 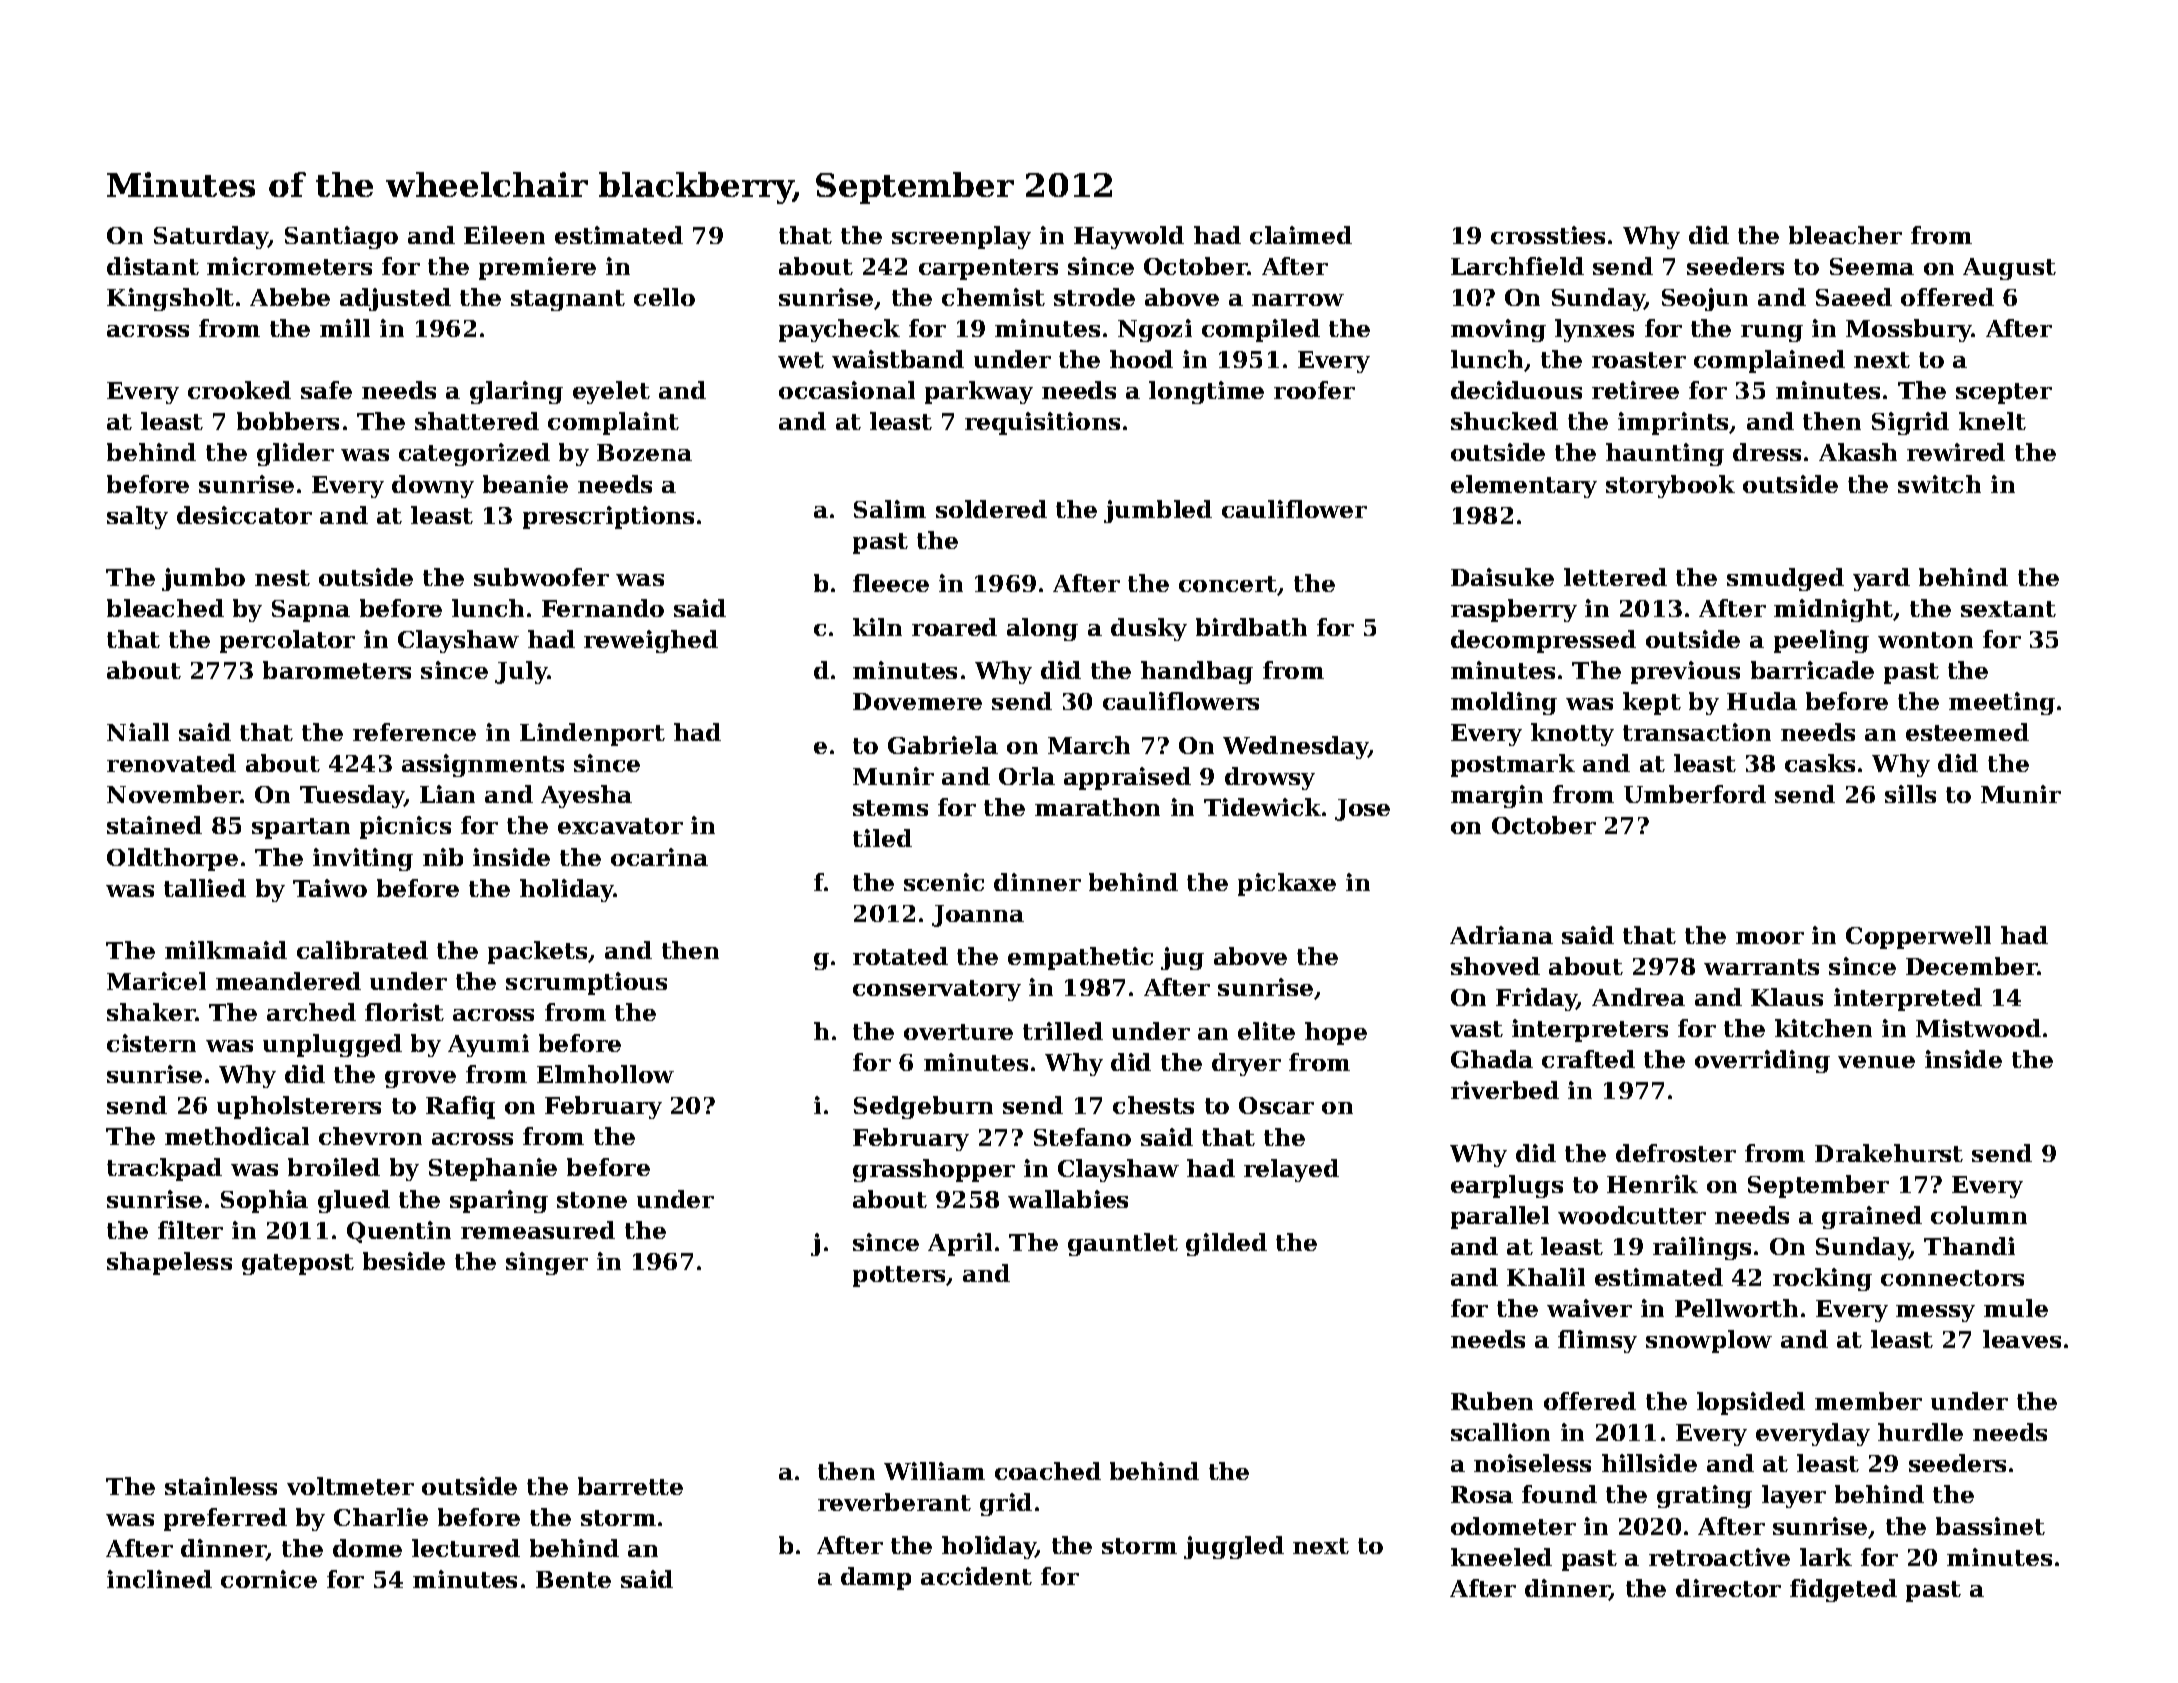 I want to click on Salim, so click(x=890, y=509).
